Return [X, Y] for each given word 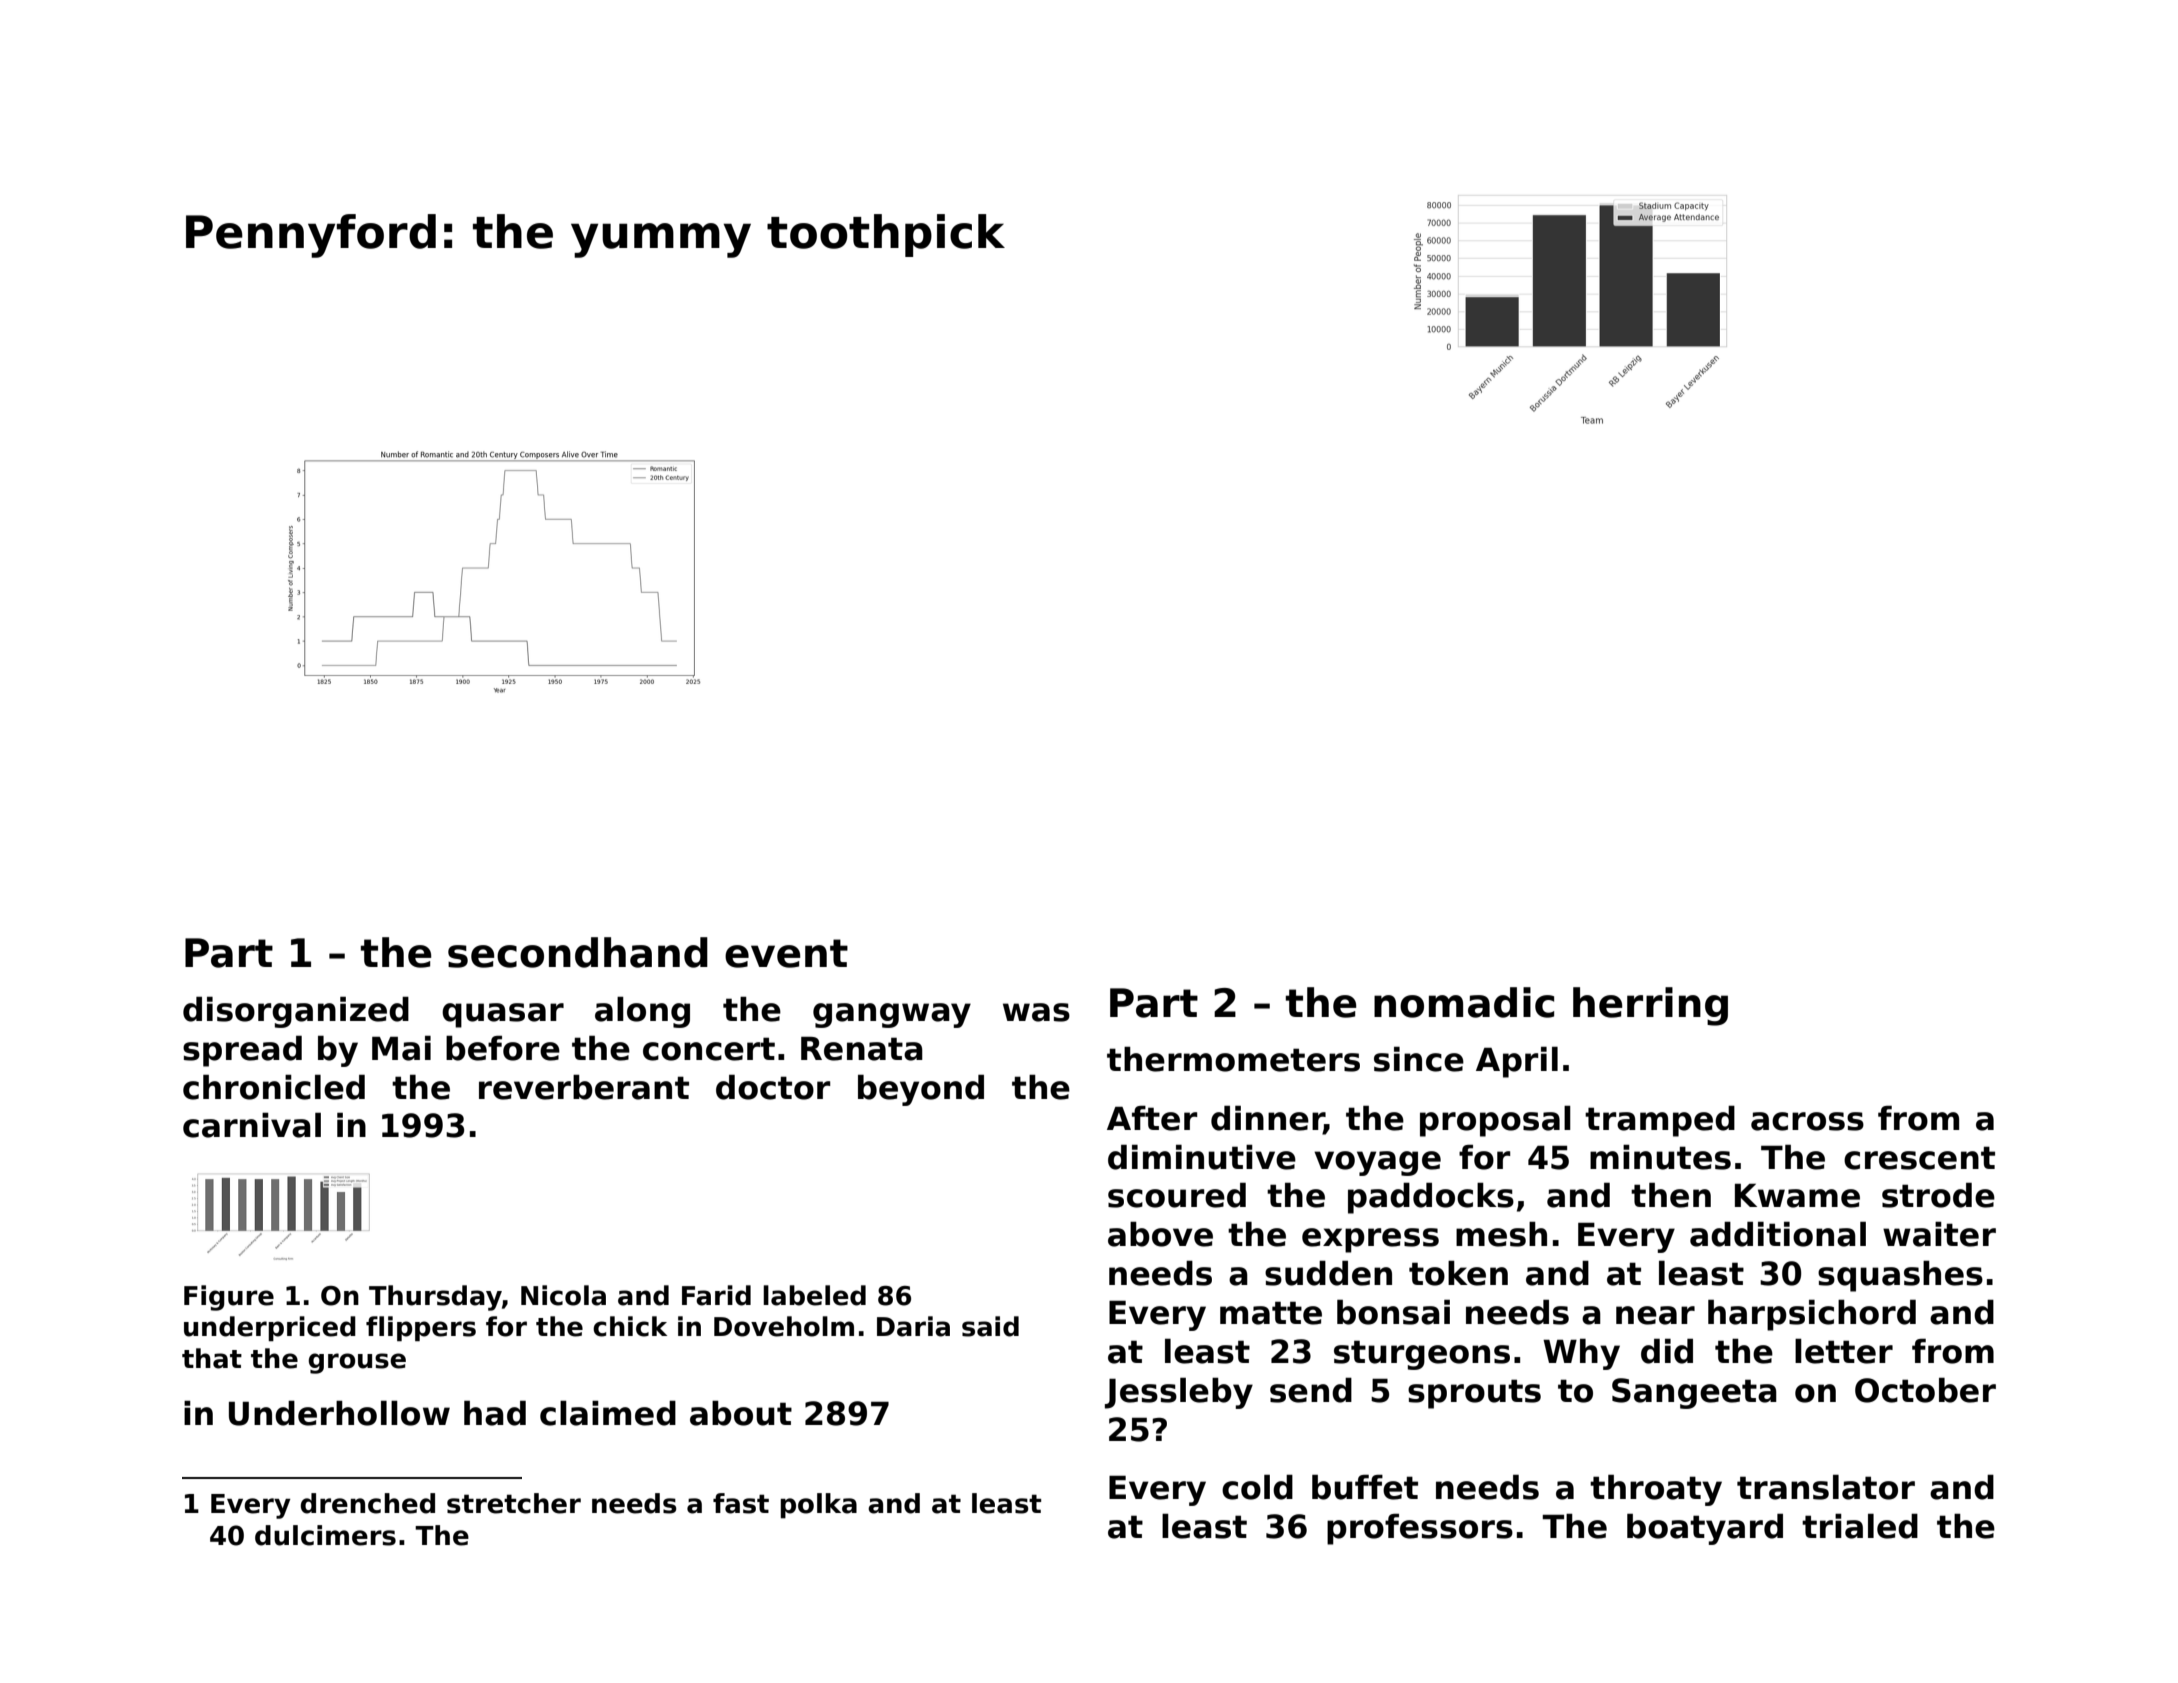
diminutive [1202, 1157]
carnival [252, 1125]
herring [1650, 1006]
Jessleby [1179, 1393]
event [786, 953]
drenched [368, 1503]
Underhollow [339, 1413]
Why [1581, 1354]
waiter [1939, 1234]
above [1160, 1234]
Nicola [563, 1295]
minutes [1660, 1157]
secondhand [578, 952]
